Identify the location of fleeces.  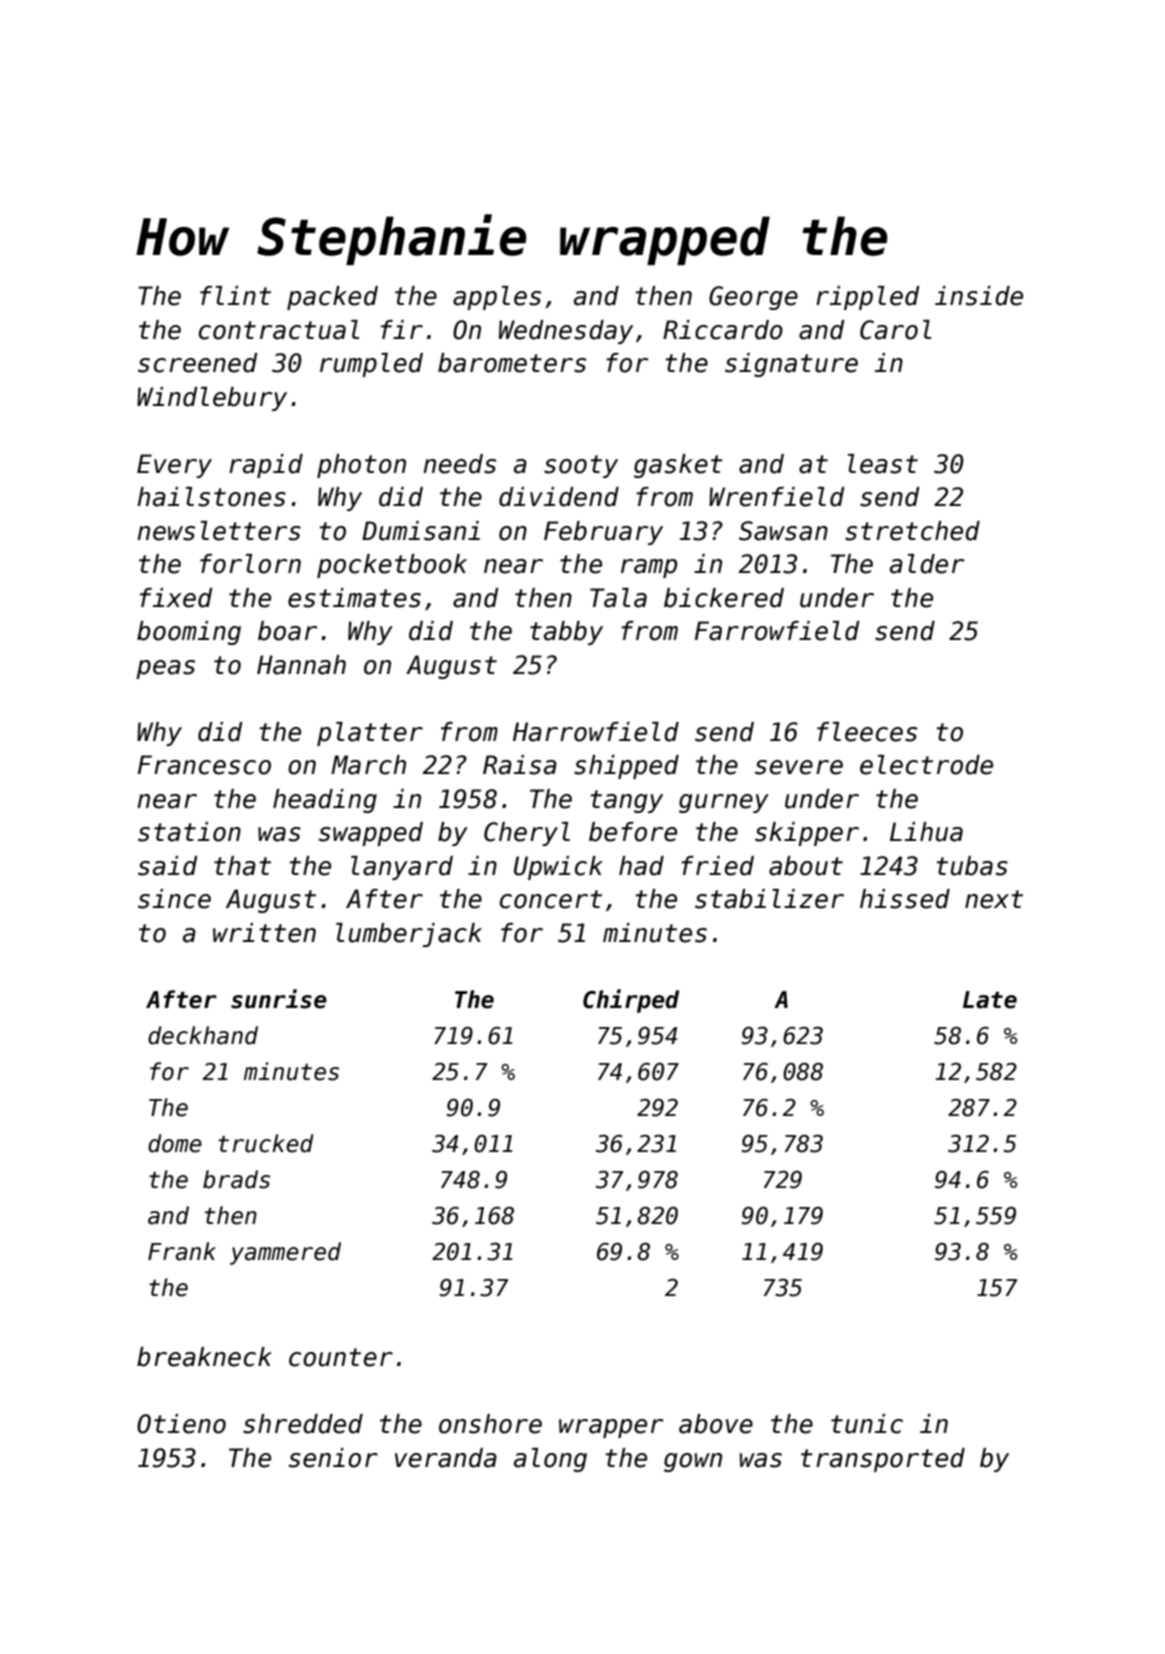
(867, 732).
